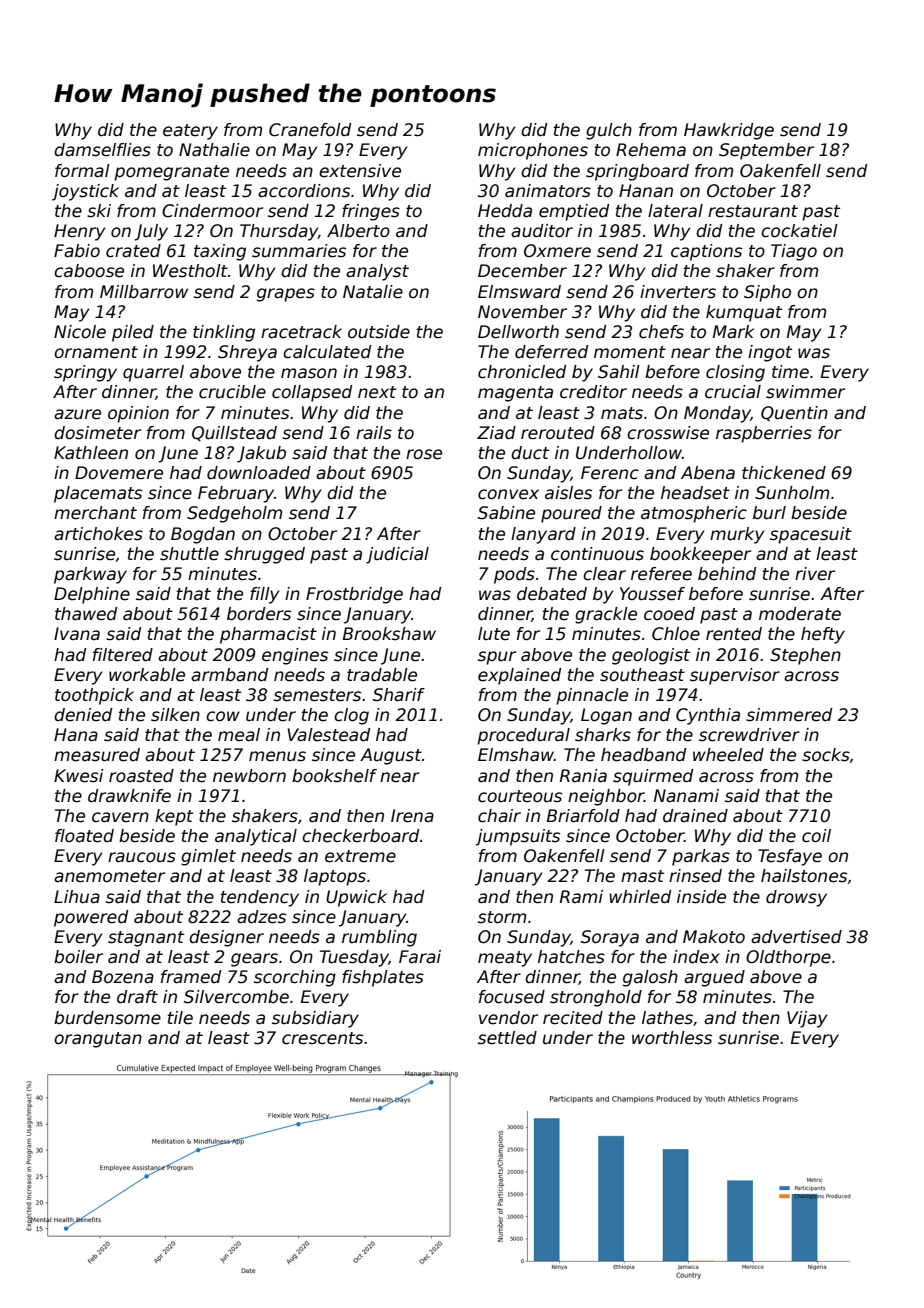  What do you see at coordinates (609, 131) in the screenshot?
I see `gulch` at bounding box center [609, 131].
